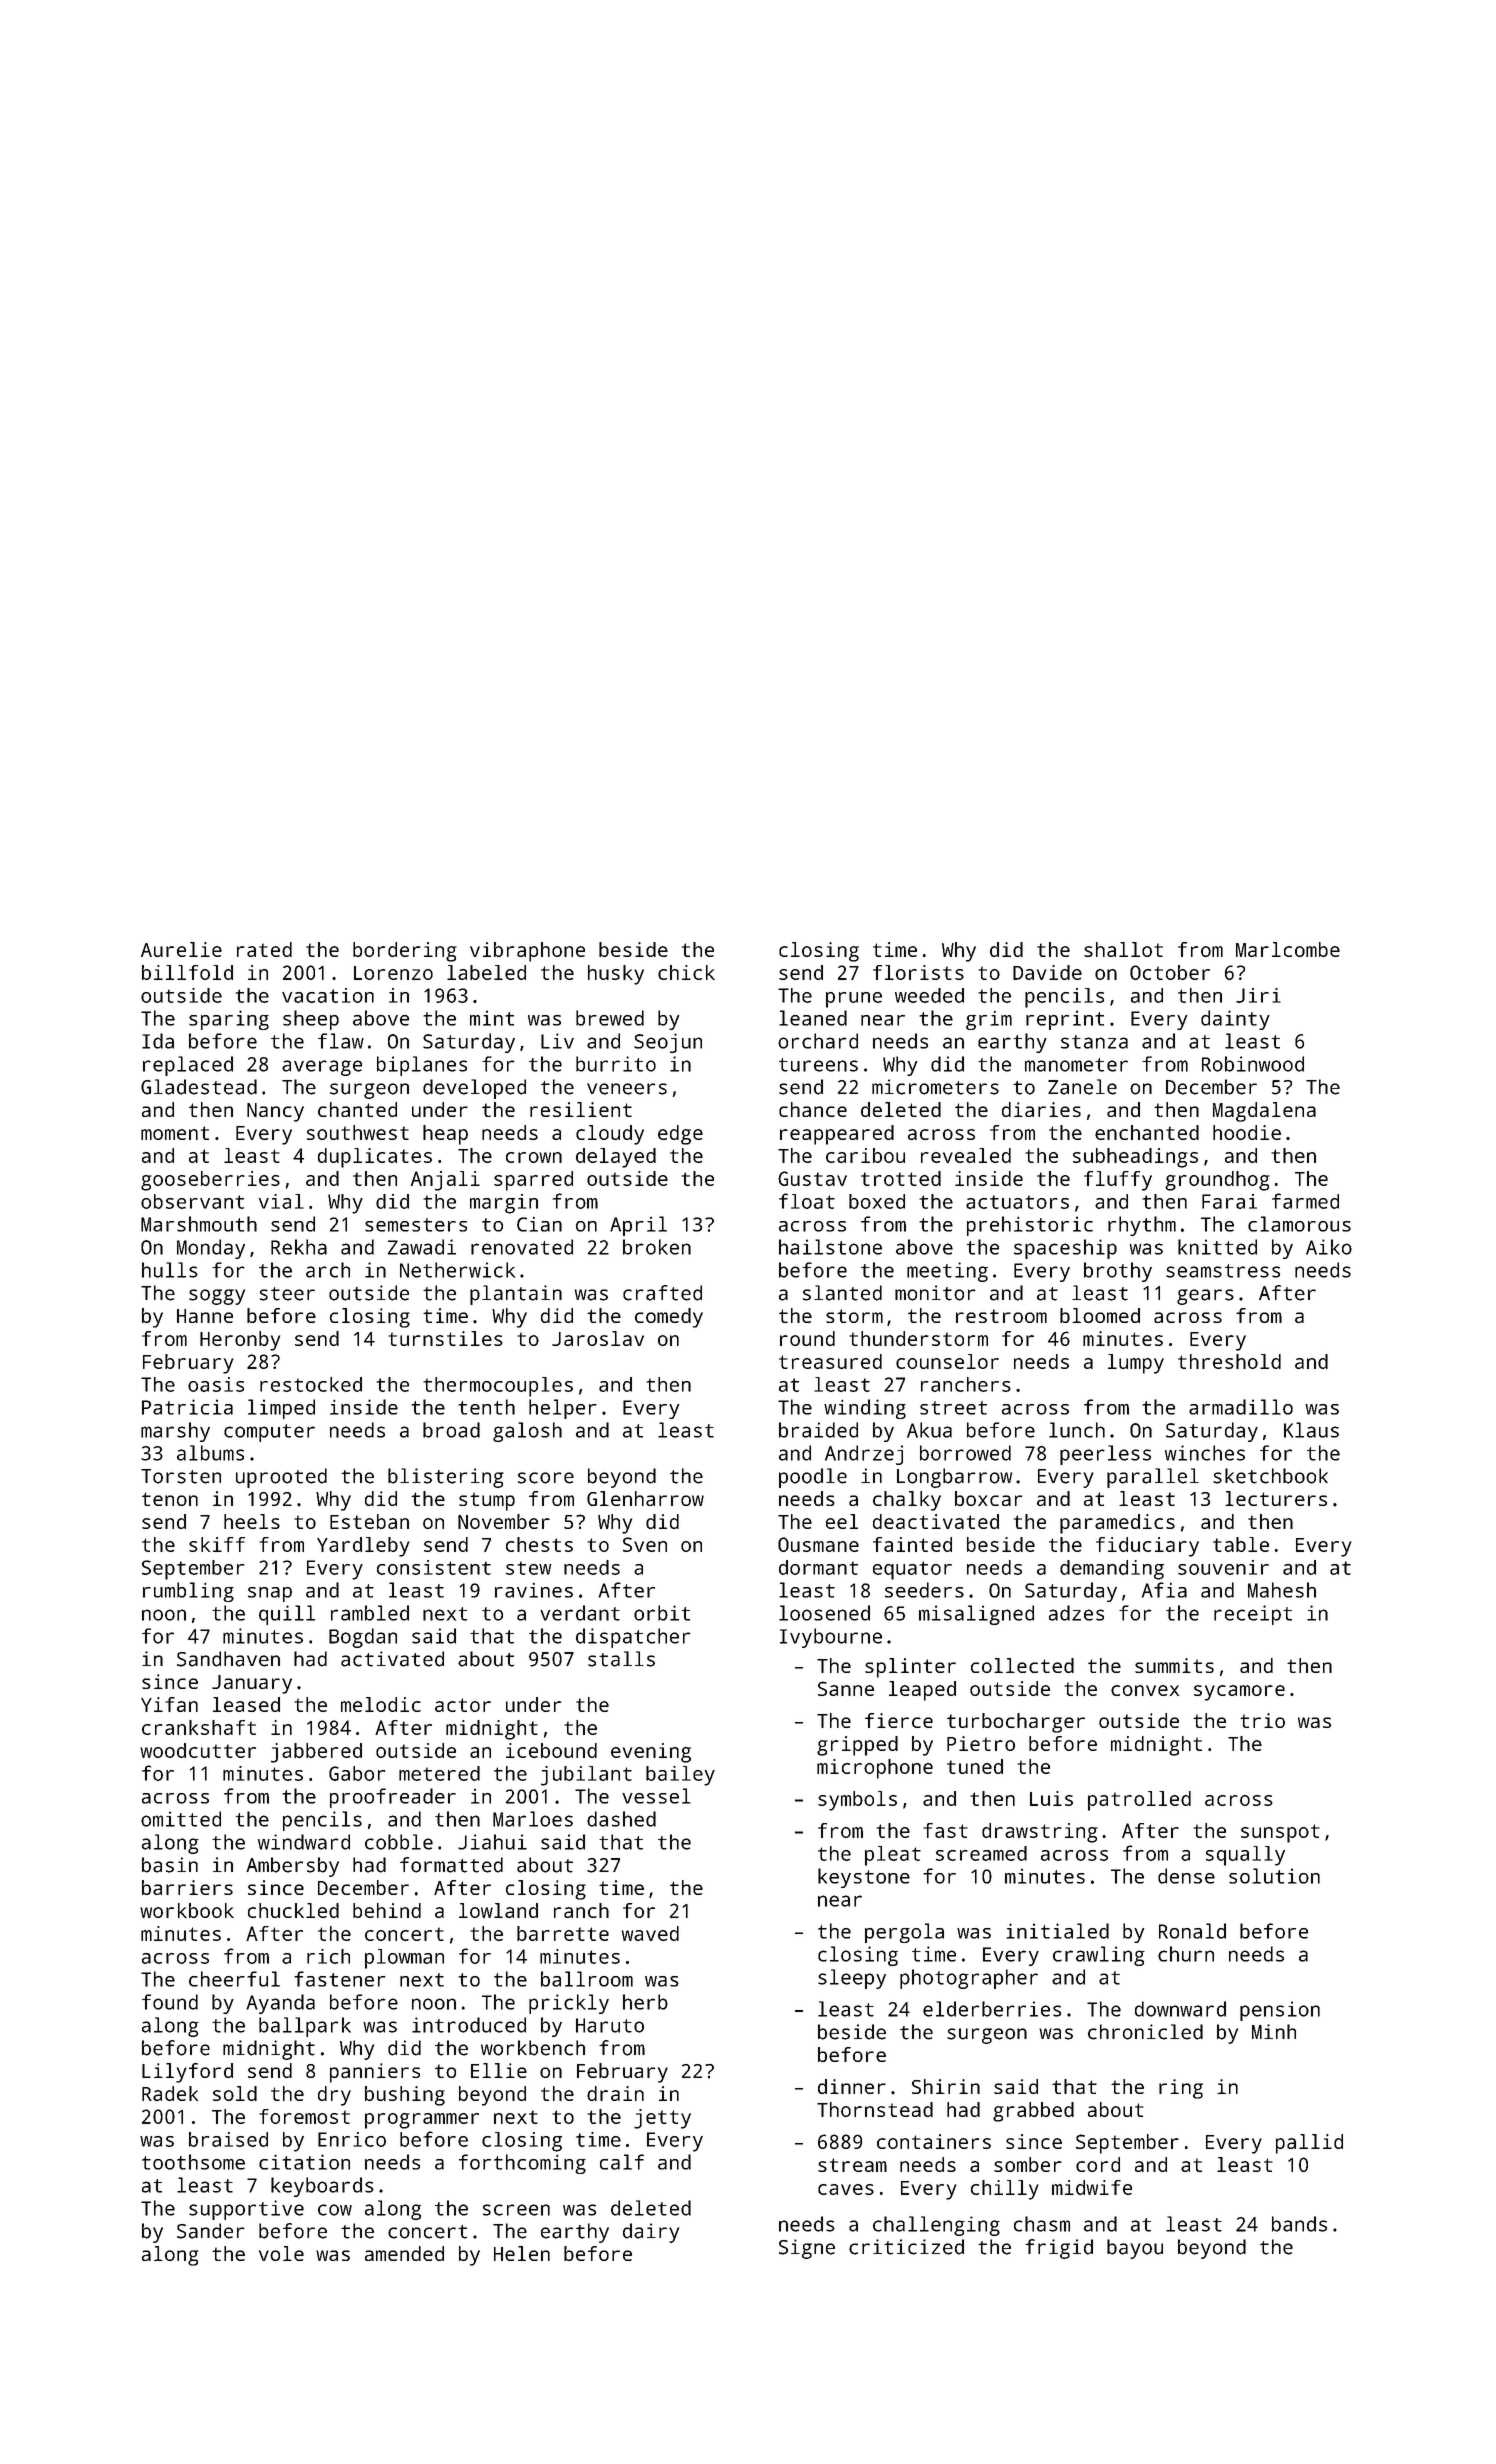 The height and width of the image is (2464, 1496). What do you see at coordinates (1276, 1498) in the image?
I see `lecturers` at bounding box center [1276, 1498].
